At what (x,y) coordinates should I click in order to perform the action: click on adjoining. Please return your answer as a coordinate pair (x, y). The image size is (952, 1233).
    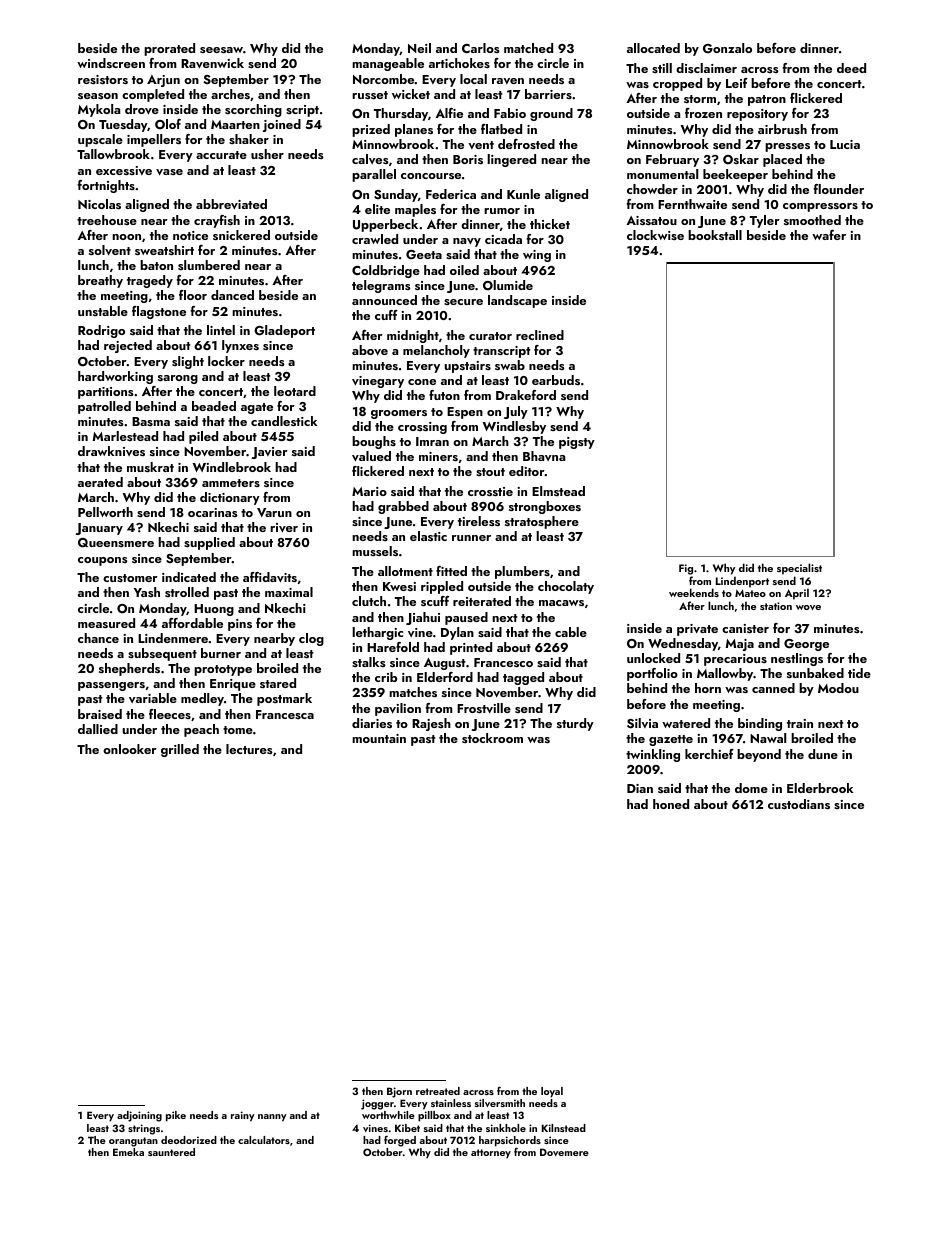
    Looking at the image, I should click on (139, 1116).
